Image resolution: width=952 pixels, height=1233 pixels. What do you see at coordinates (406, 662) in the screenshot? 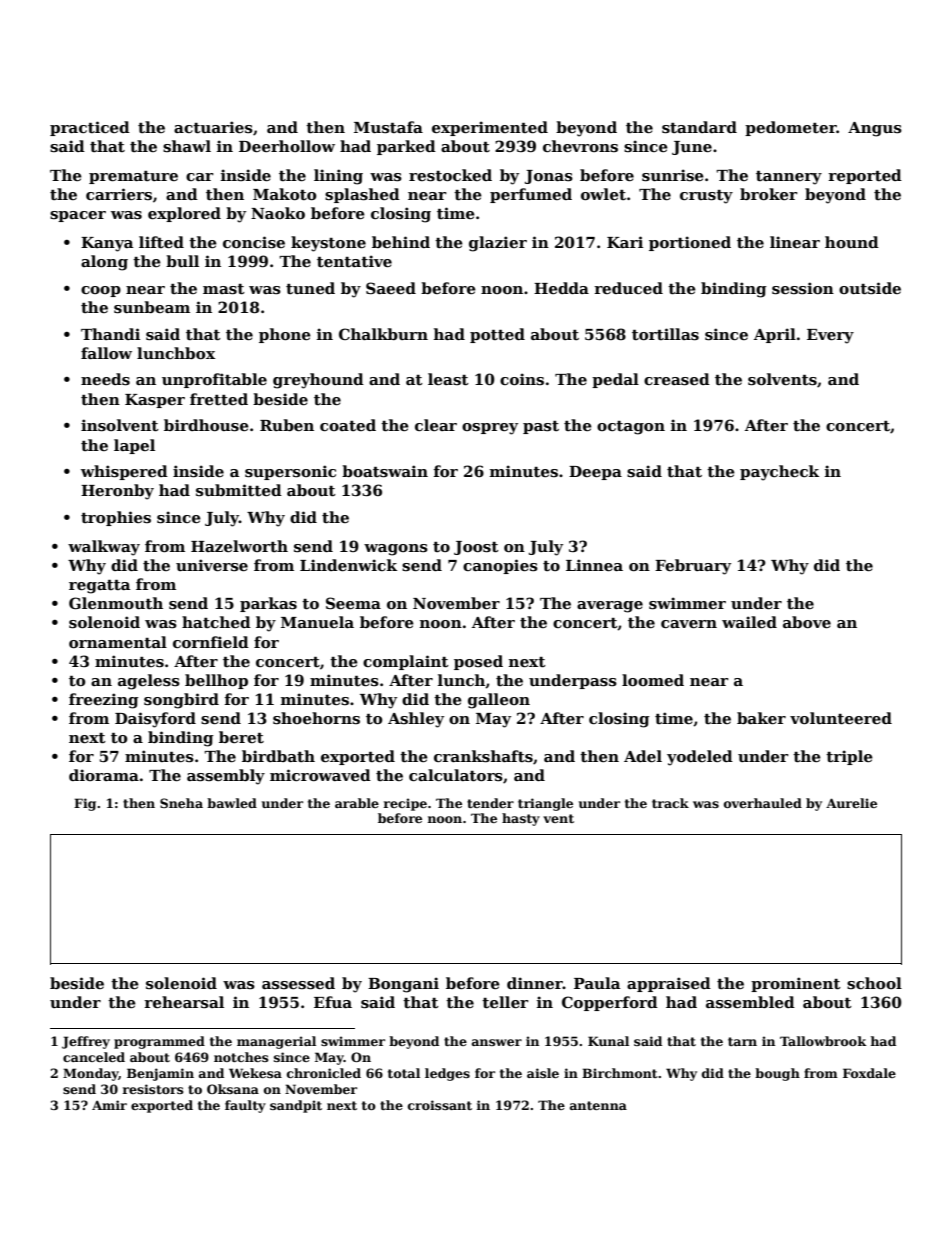
I see `complaint` at bounding box center [406, 662].
